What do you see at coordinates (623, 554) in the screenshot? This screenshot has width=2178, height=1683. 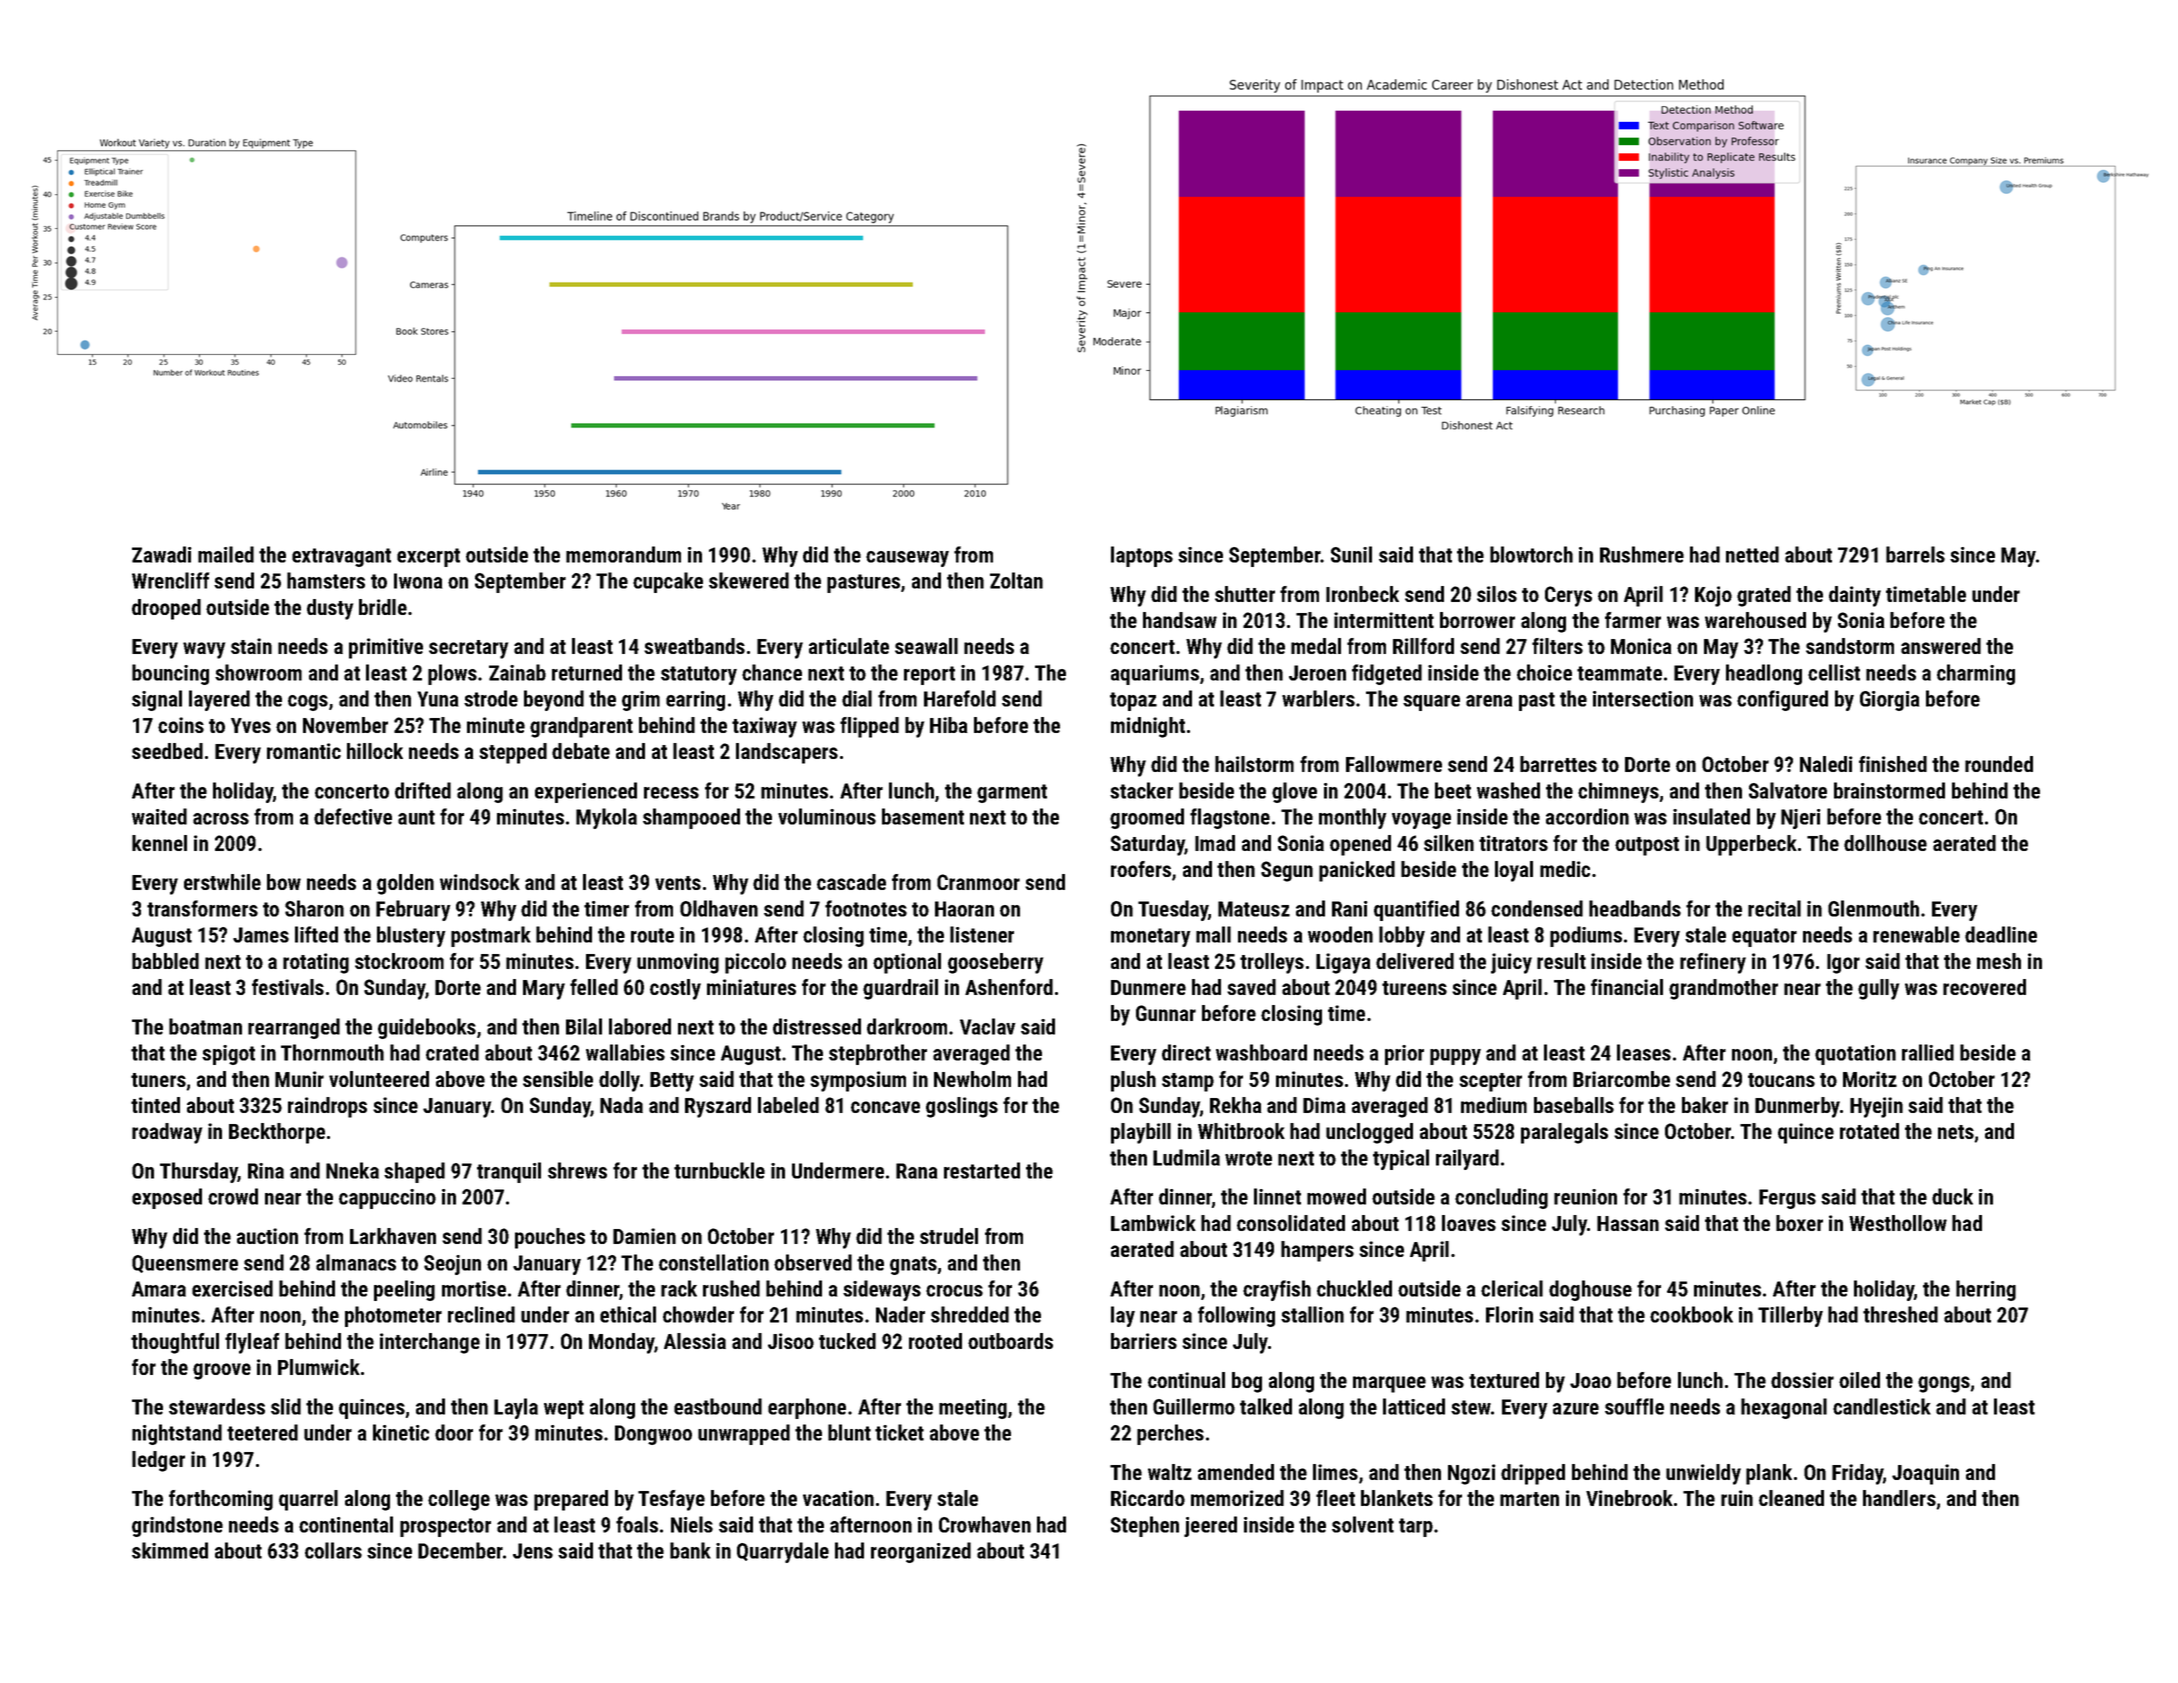 I see `memorandum` at bounding box center [623, 554].
